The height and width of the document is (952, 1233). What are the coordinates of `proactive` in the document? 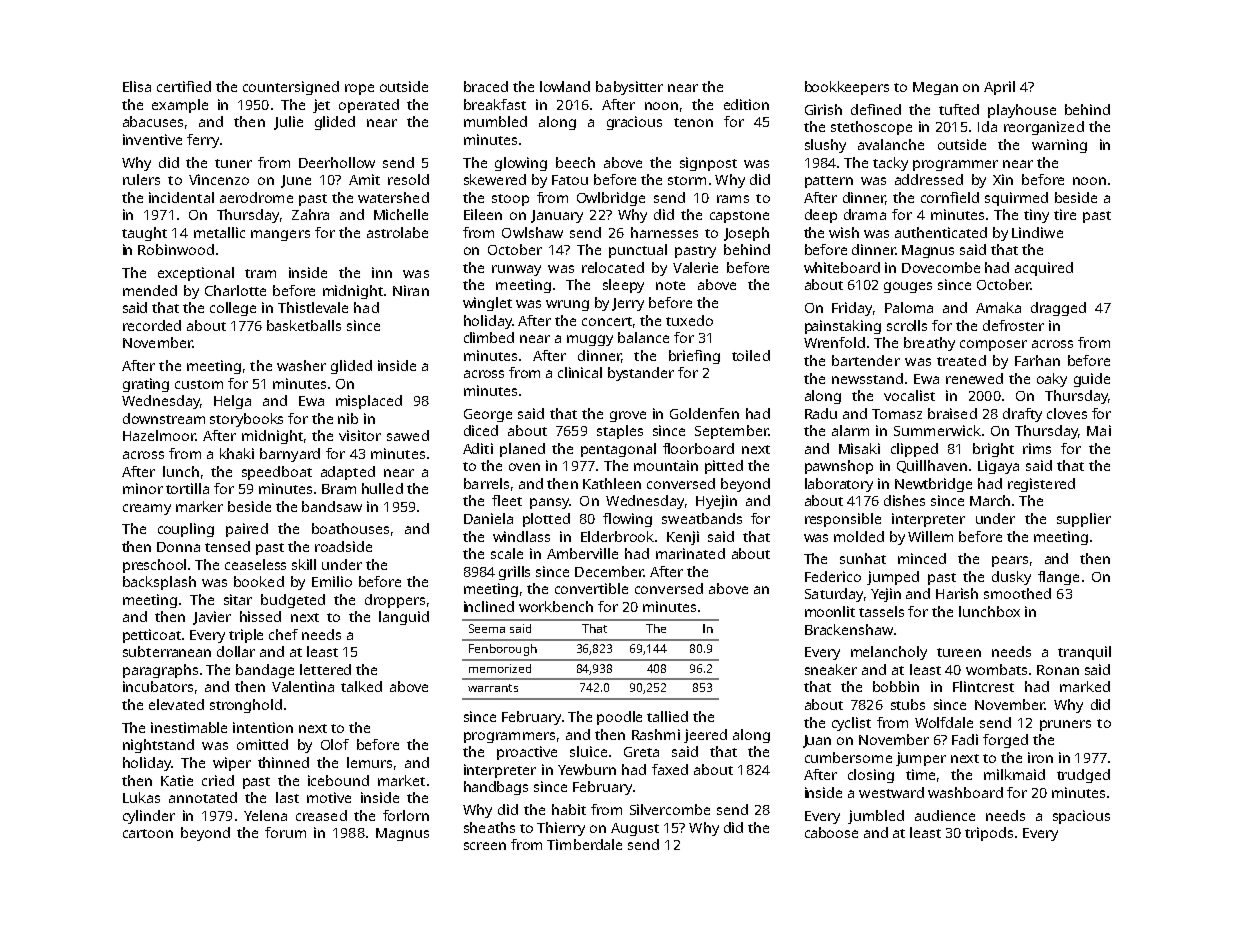 It's located at (527, 753).
